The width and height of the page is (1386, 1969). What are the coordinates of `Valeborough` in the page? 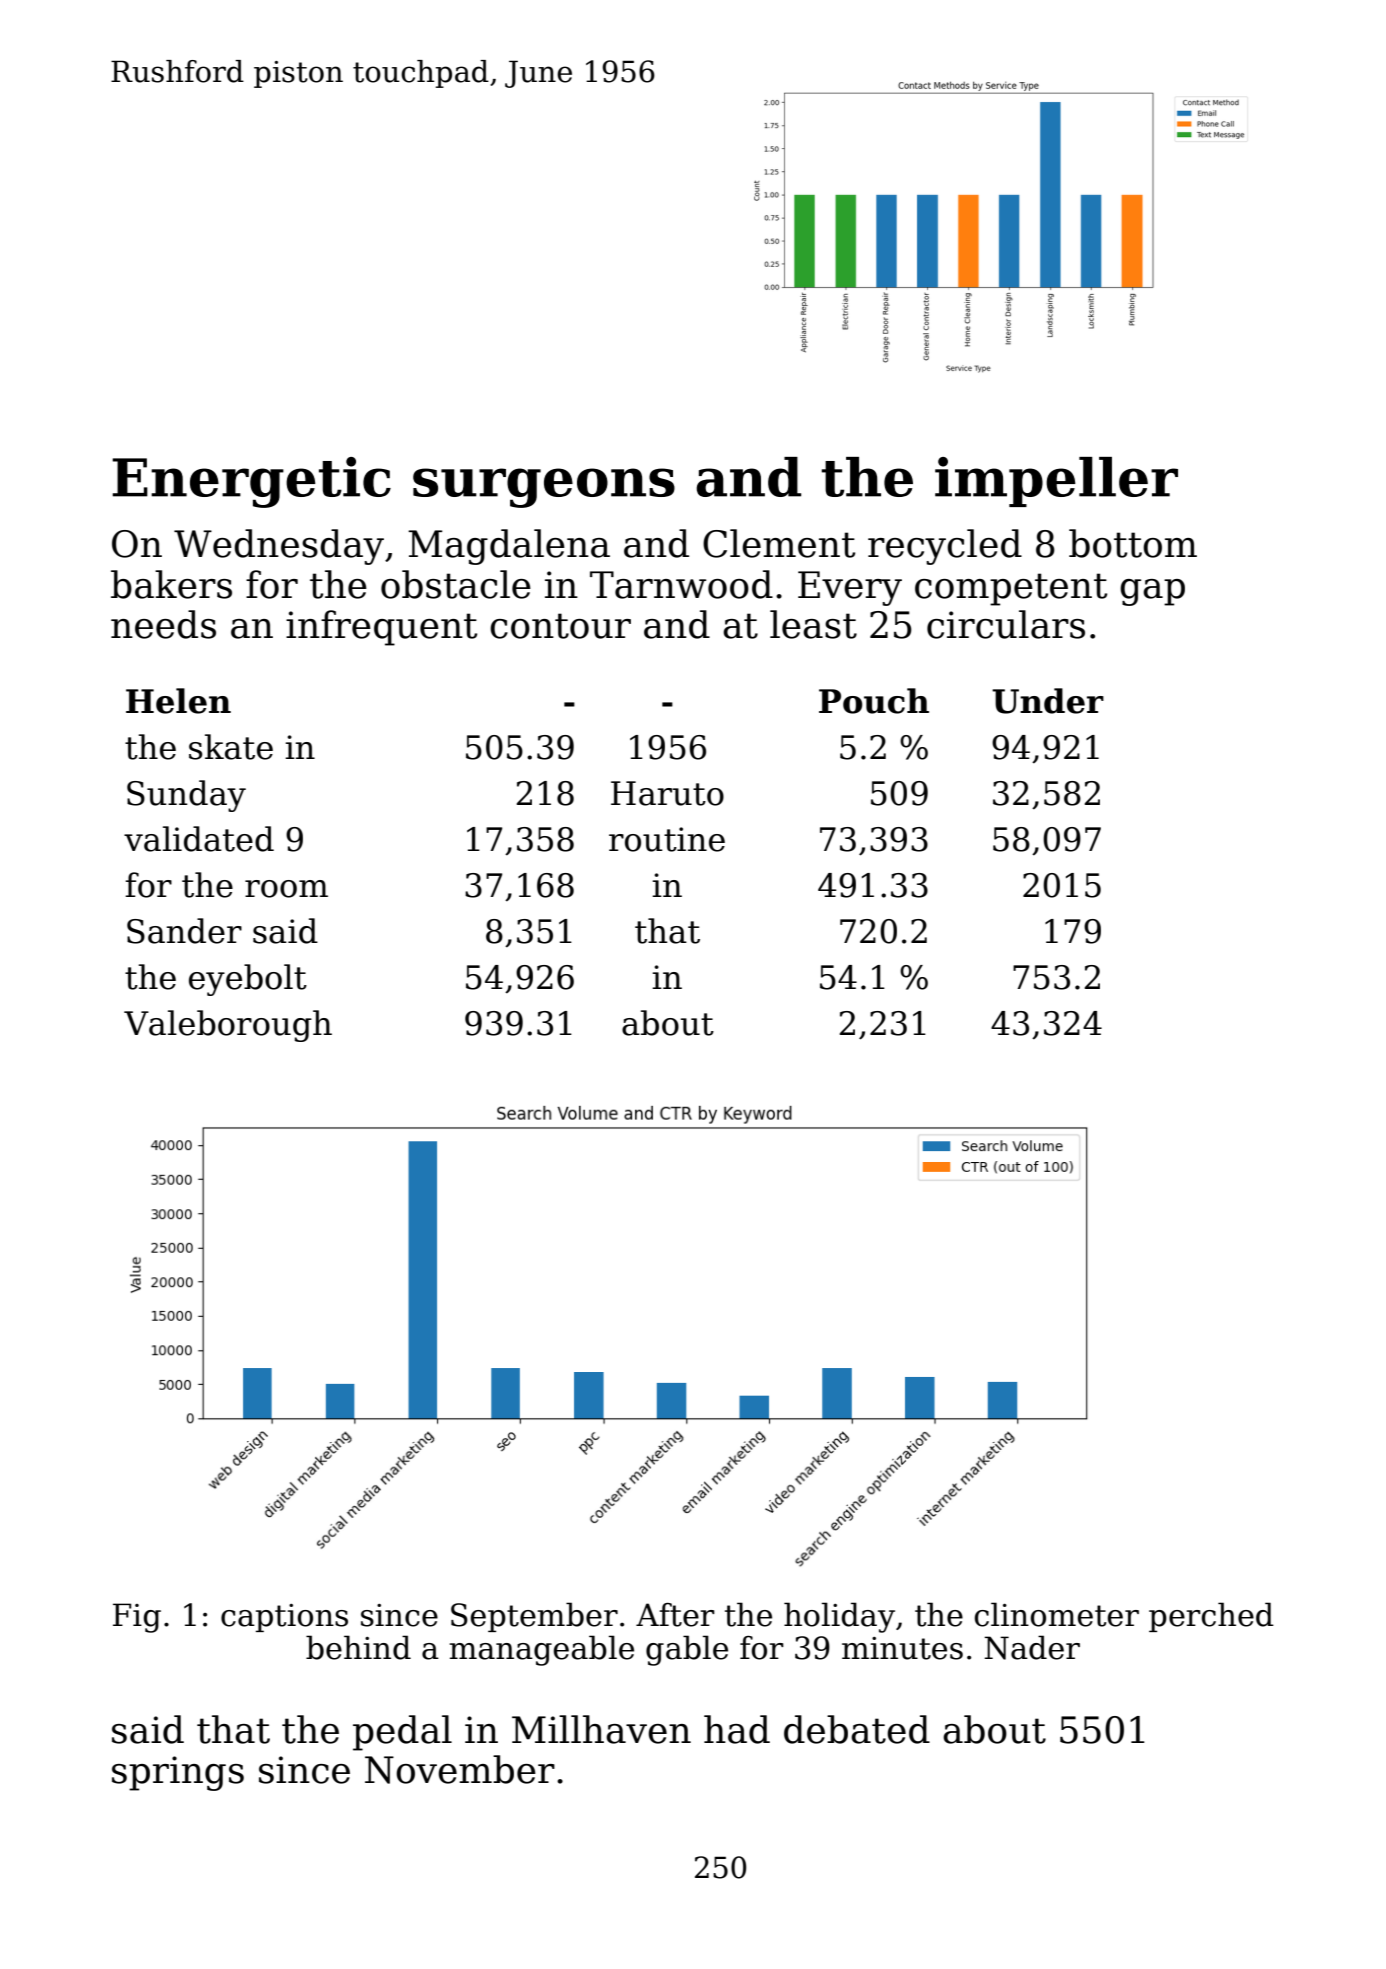 It's located at (228, 1026).
